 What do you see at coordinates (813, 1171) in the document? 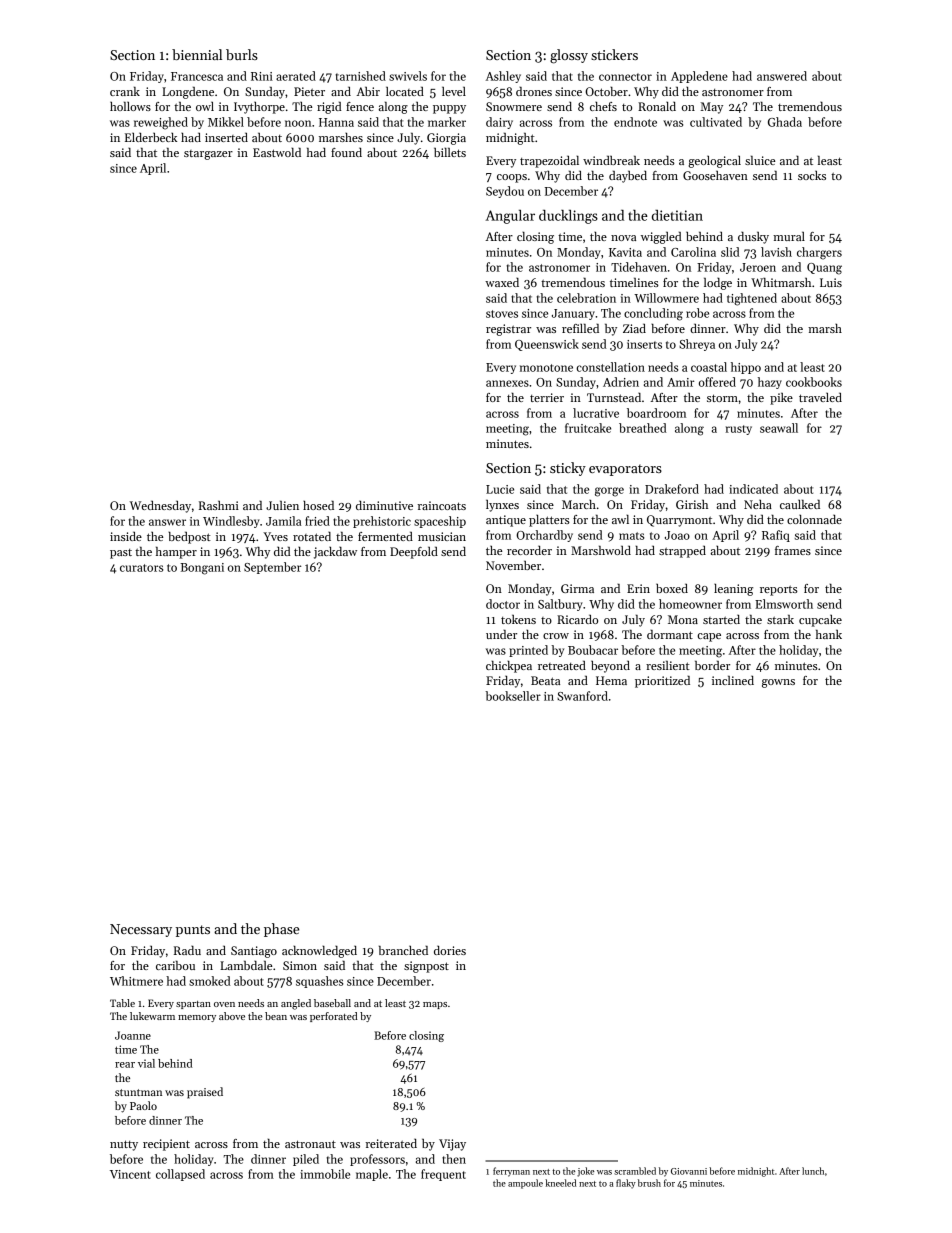
I see `lunch` at bounding box center [813, 1171].
